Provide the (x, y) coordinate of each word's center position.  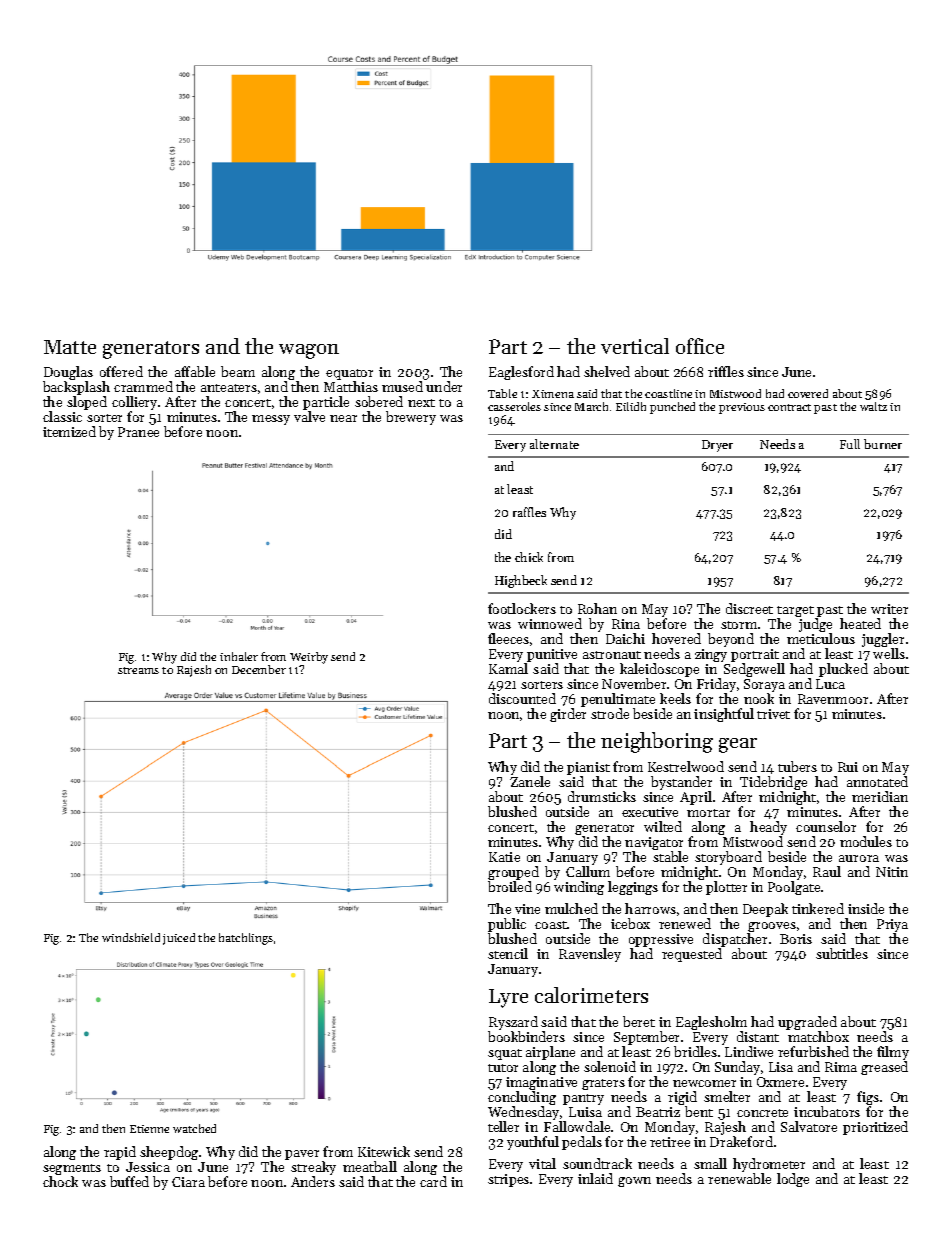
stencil (508, 953)
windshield (131, 937)
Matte (70, 347)
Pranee (138, 432)
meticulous (821, 638)
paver (302, 1155)
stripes (508, 1180)
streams (138, 670)
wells (889, 653)
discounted (522, 698)
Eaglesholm (711, 1023)
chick (529, 557)
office (700, 346)
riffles (726, 371)
